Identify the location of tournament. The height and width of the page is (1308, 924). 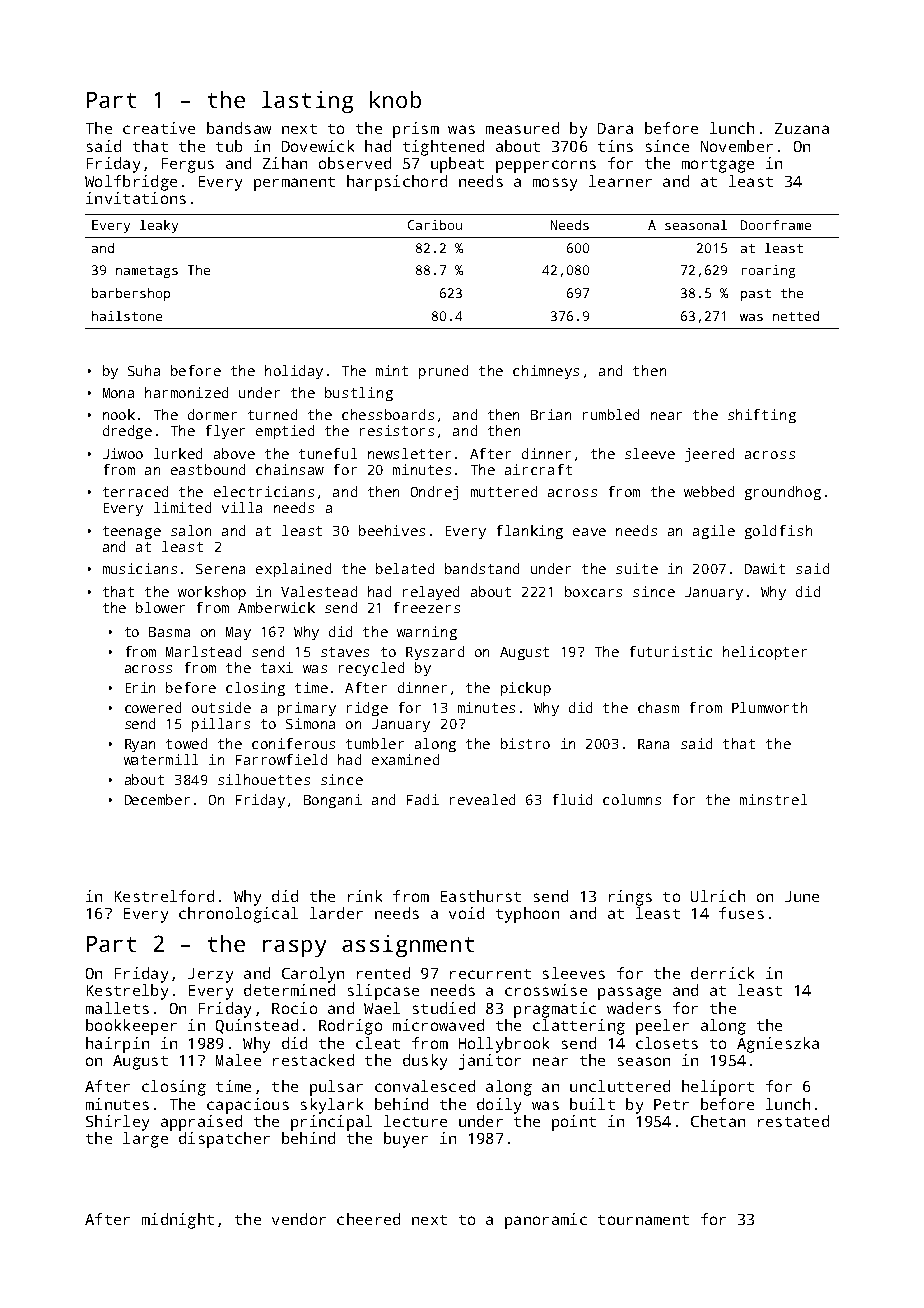
(643, 1220).
